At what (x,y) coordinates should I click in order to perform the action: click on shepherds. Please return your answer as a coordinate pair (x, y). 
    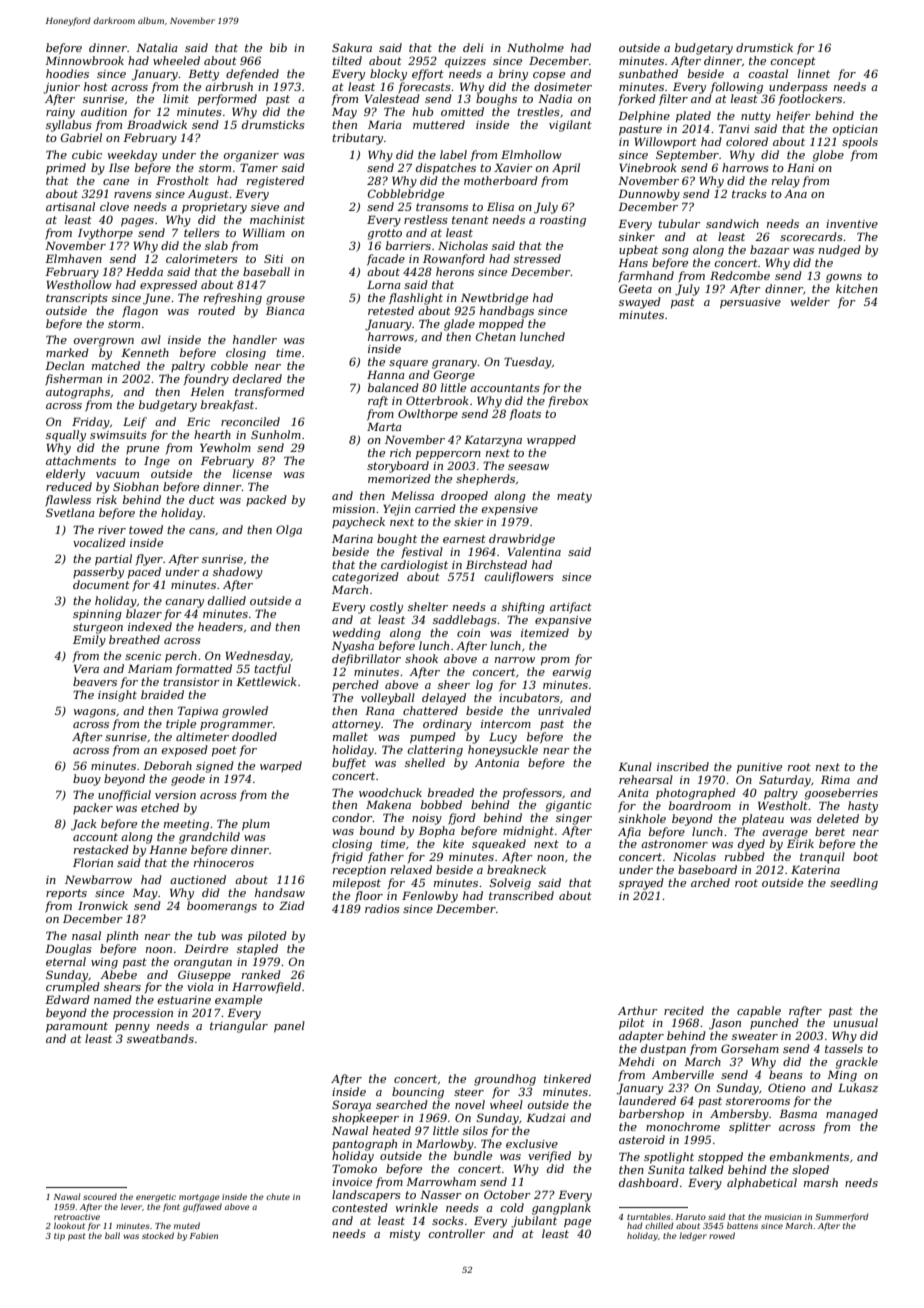
    Looking at the image, I should click on (485, 479).
